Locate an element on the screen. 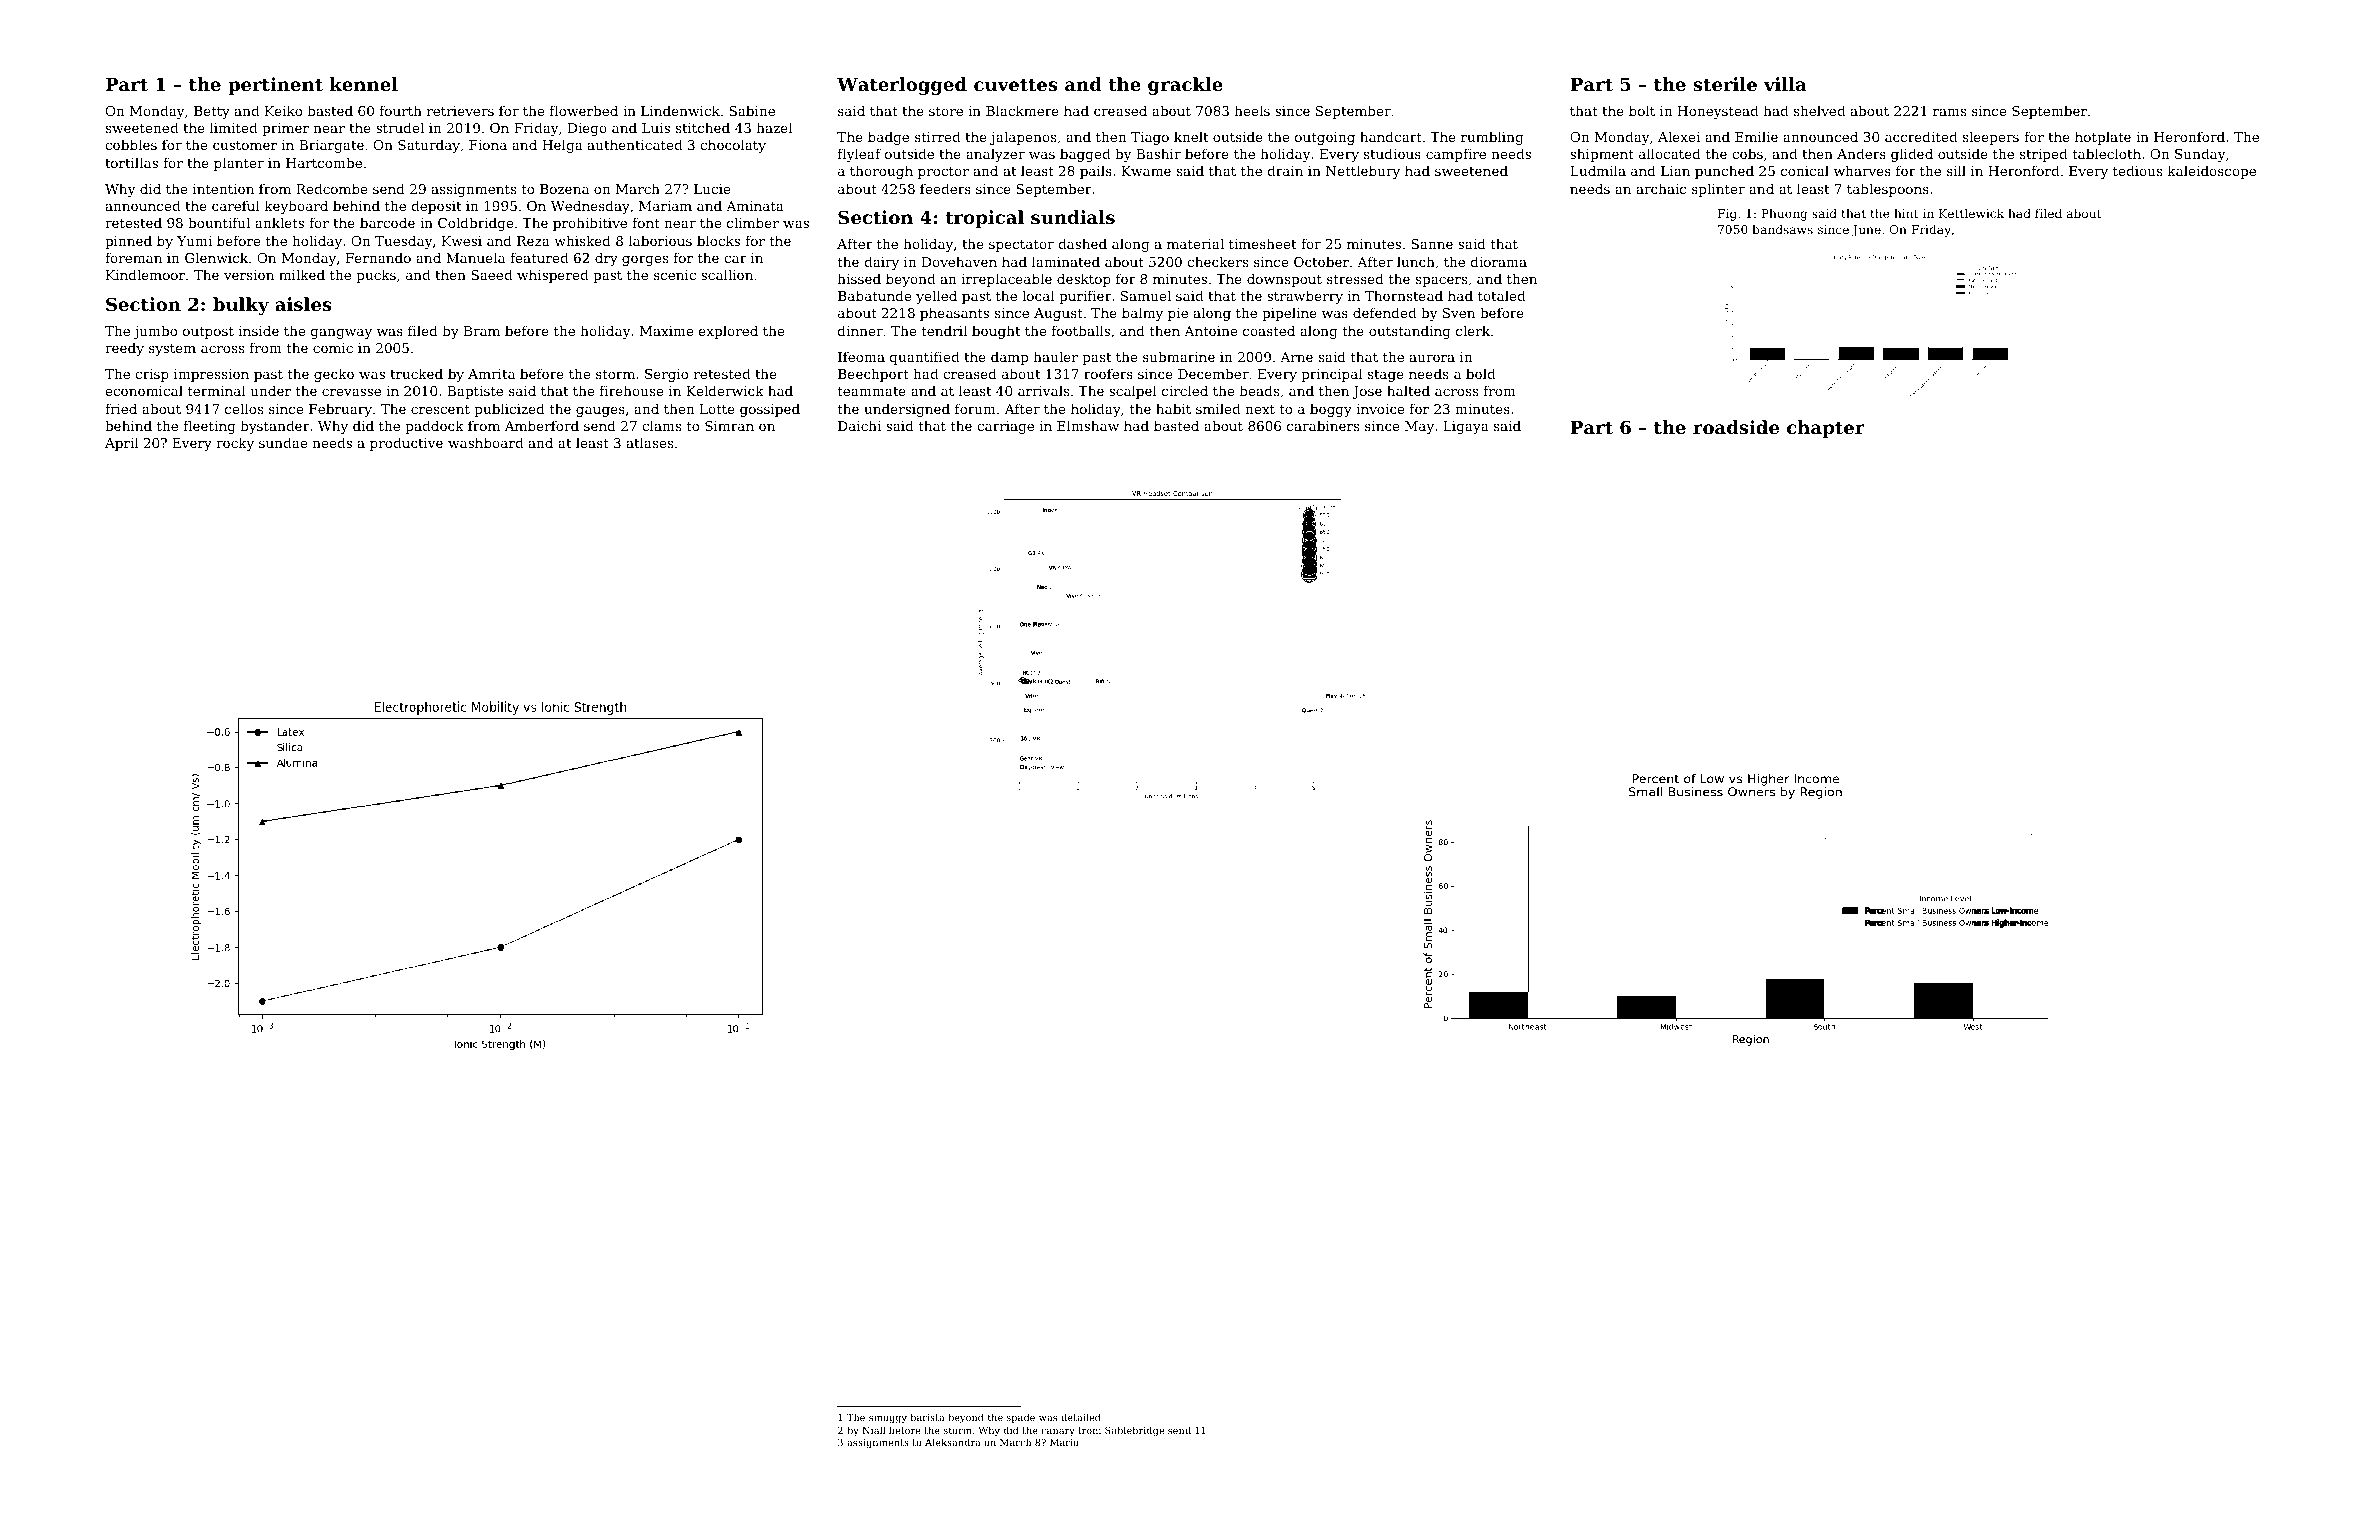  Niall is located at coordinates (873, 1430).
